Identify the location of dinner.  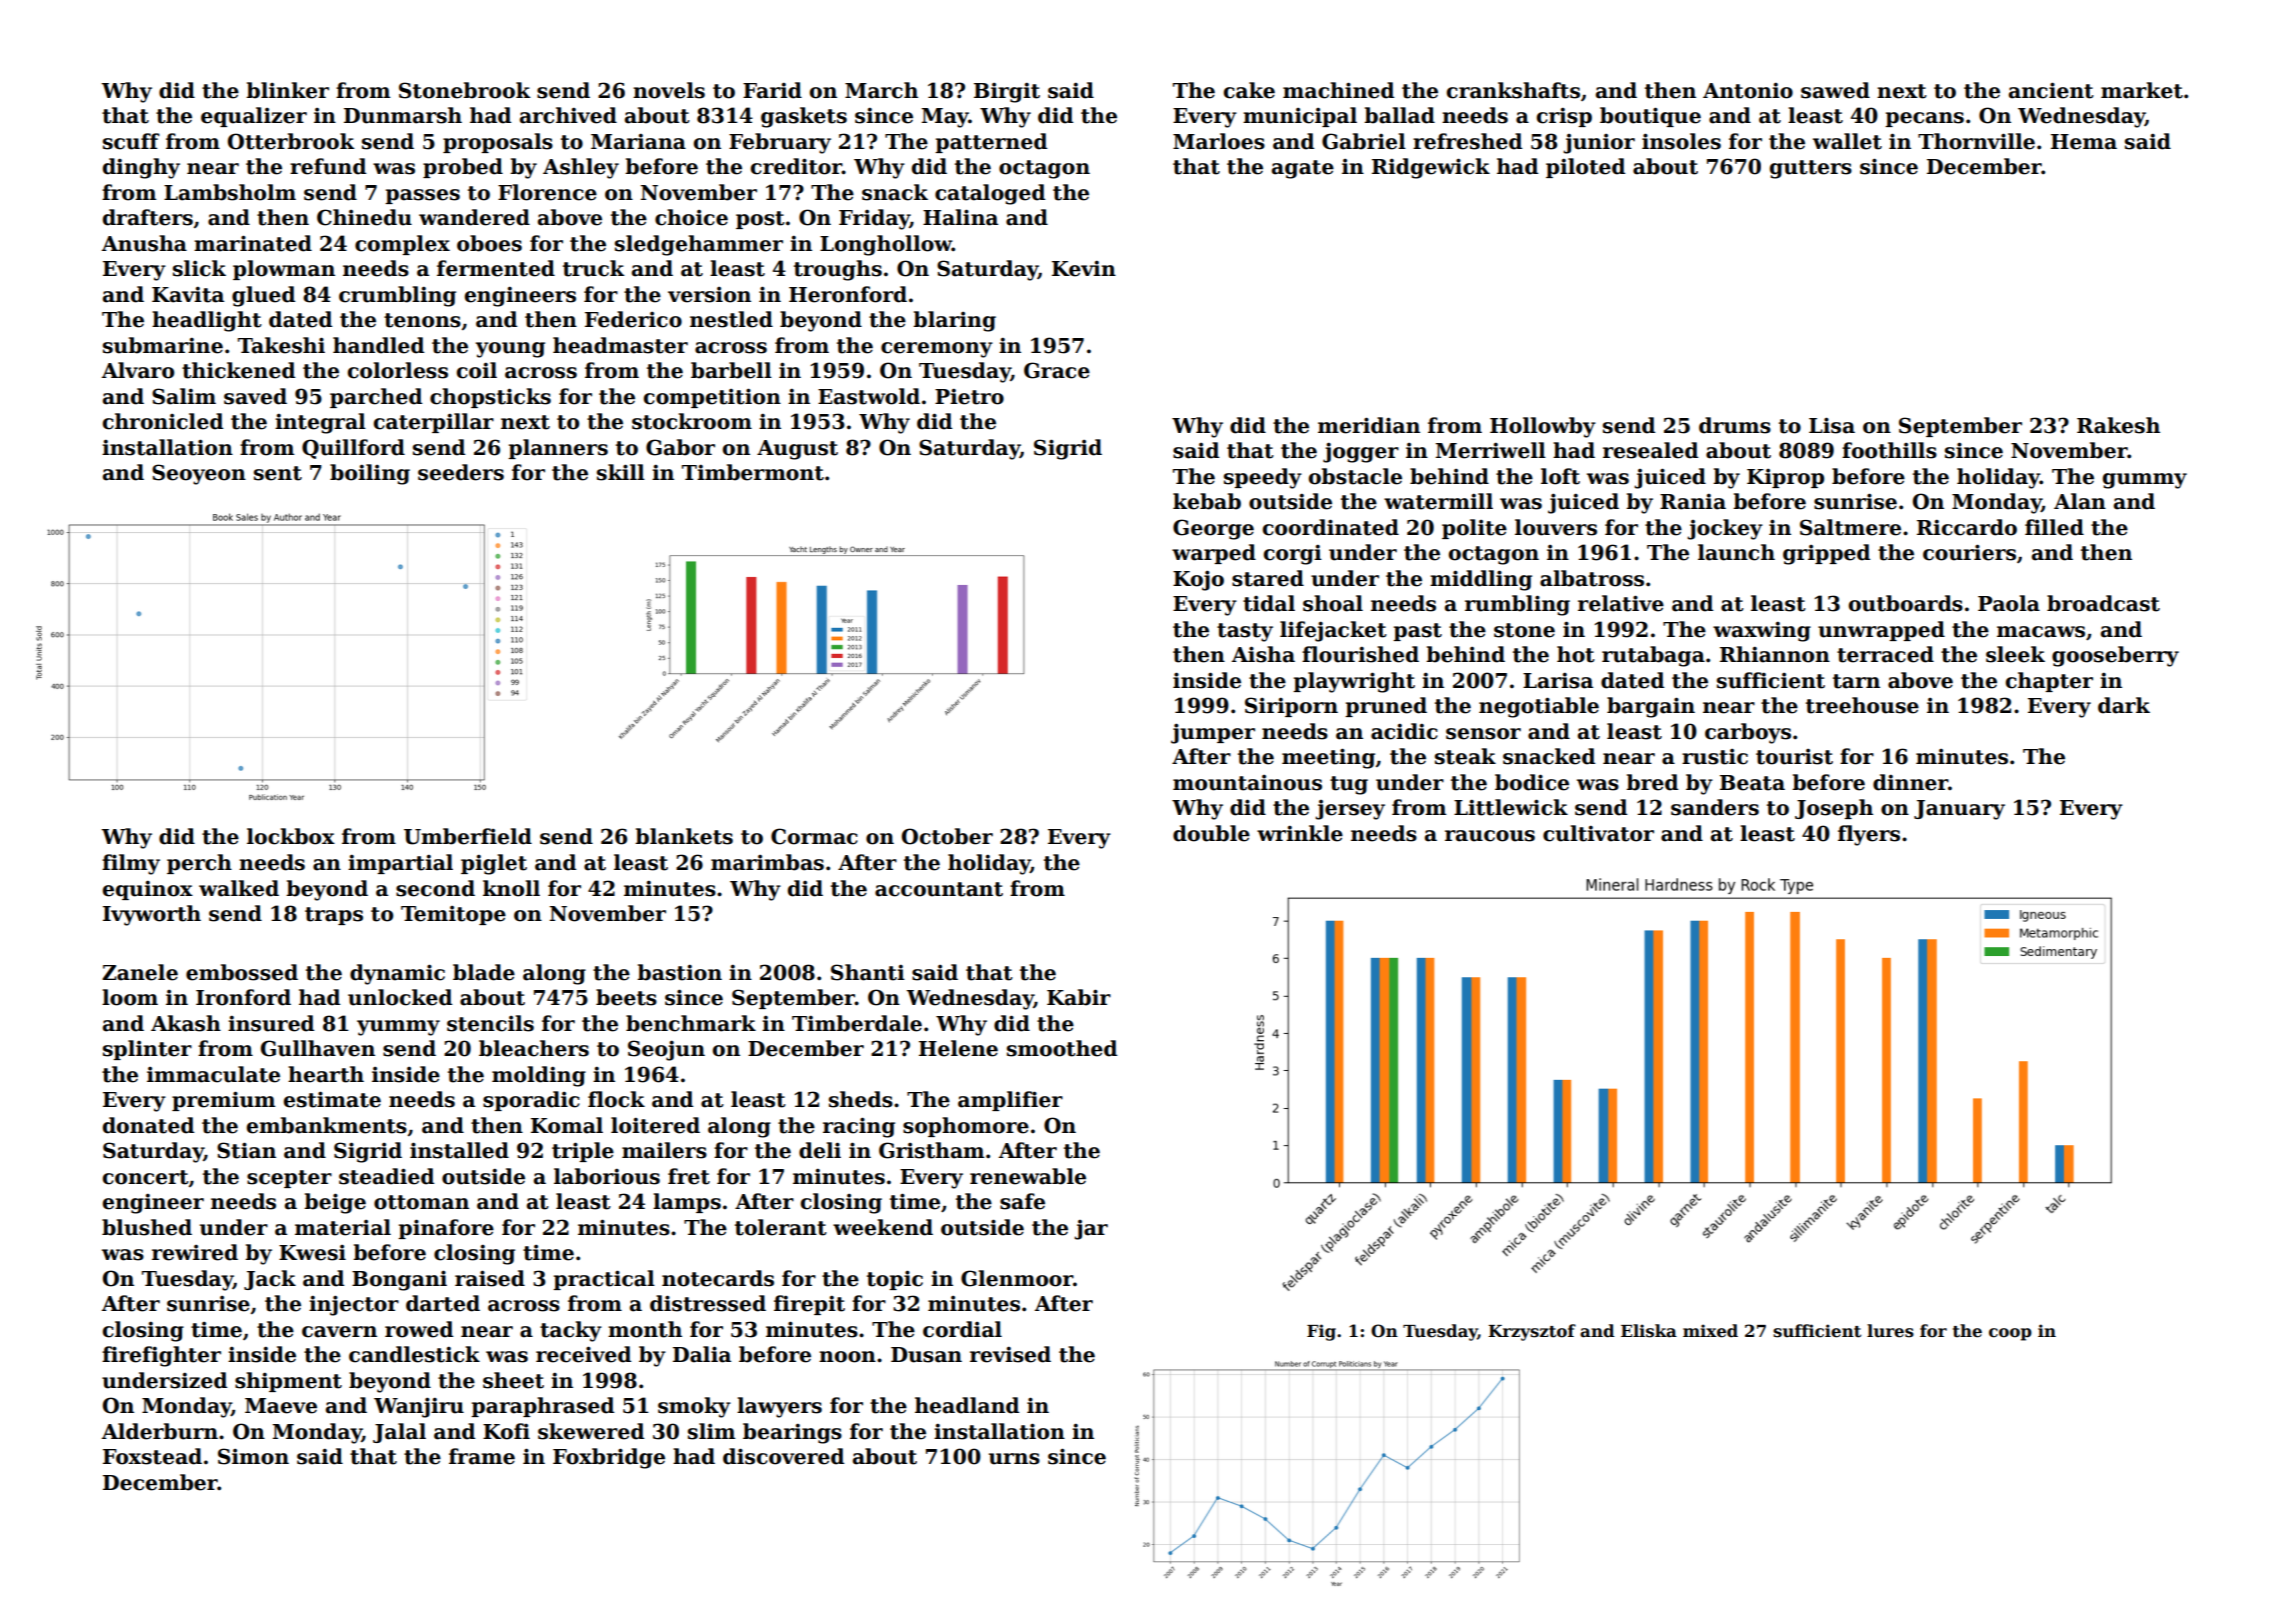
(1910, 782).
